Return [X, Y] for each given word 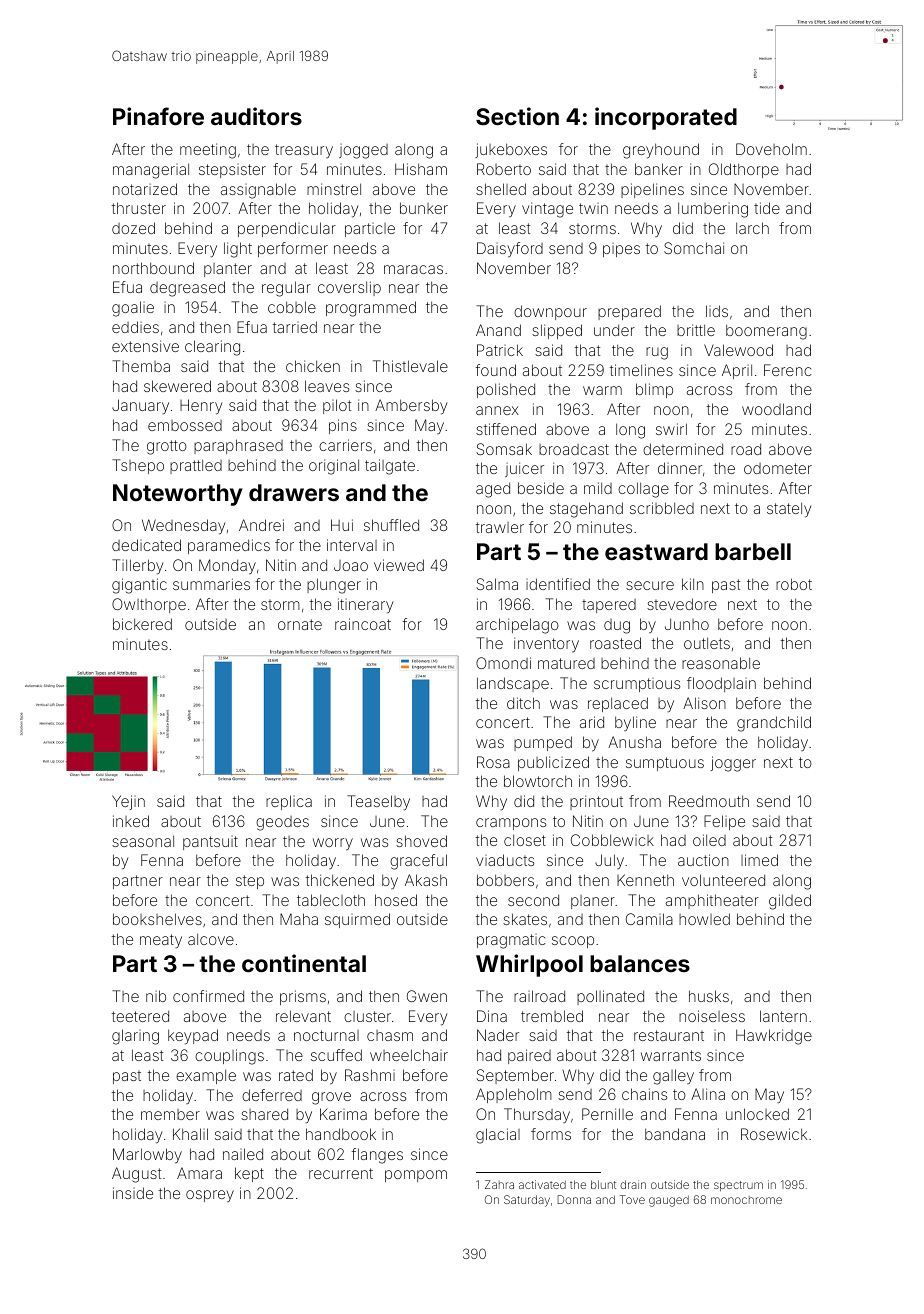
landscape [513, 684]
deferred [272, 1095]
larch [752, 228]
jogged [363, 151]
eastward [656, 551]
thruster [139, 208]
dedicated [146, 545]
